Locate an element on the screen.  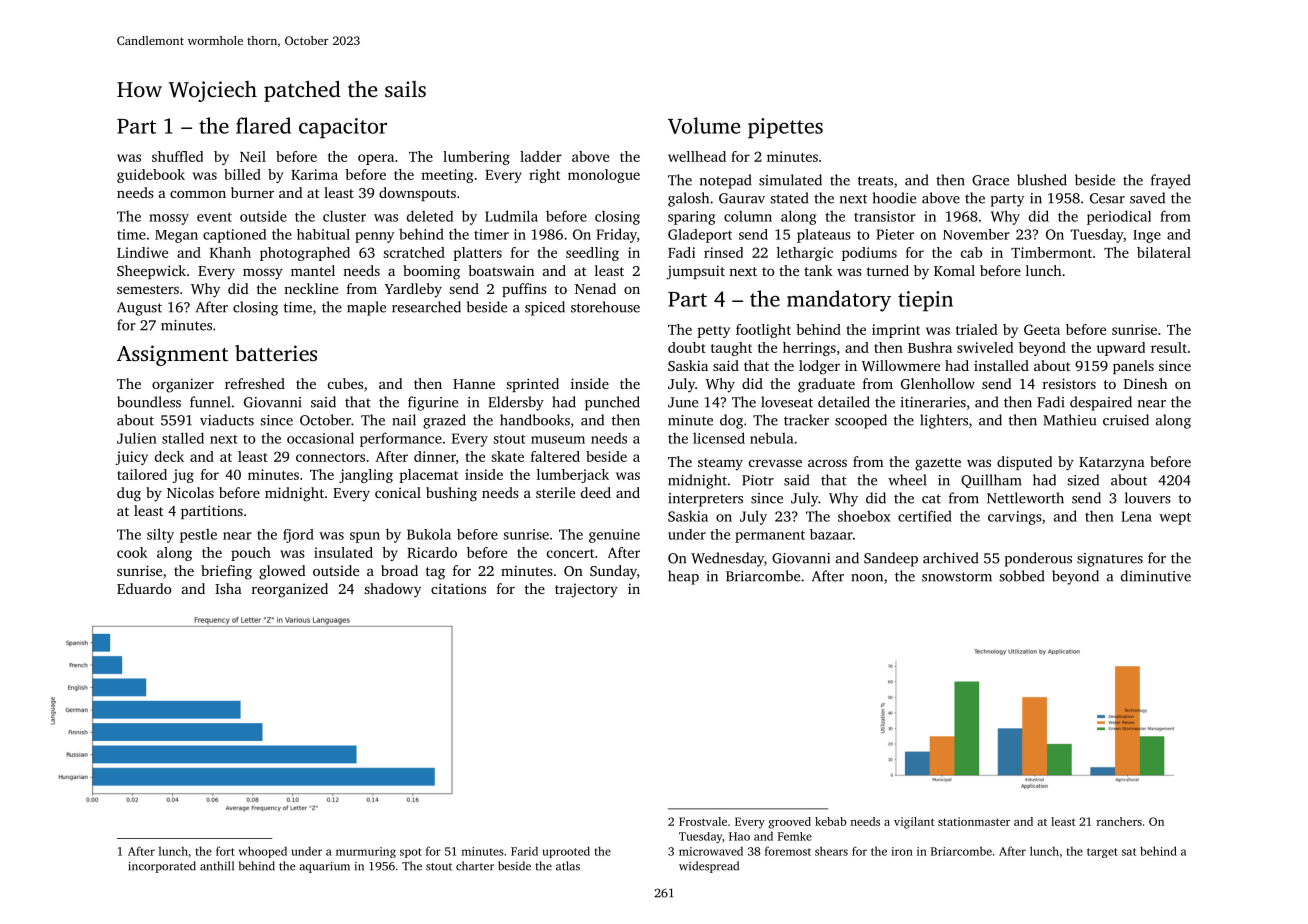
Volume is located at coordinates (704, 125).
